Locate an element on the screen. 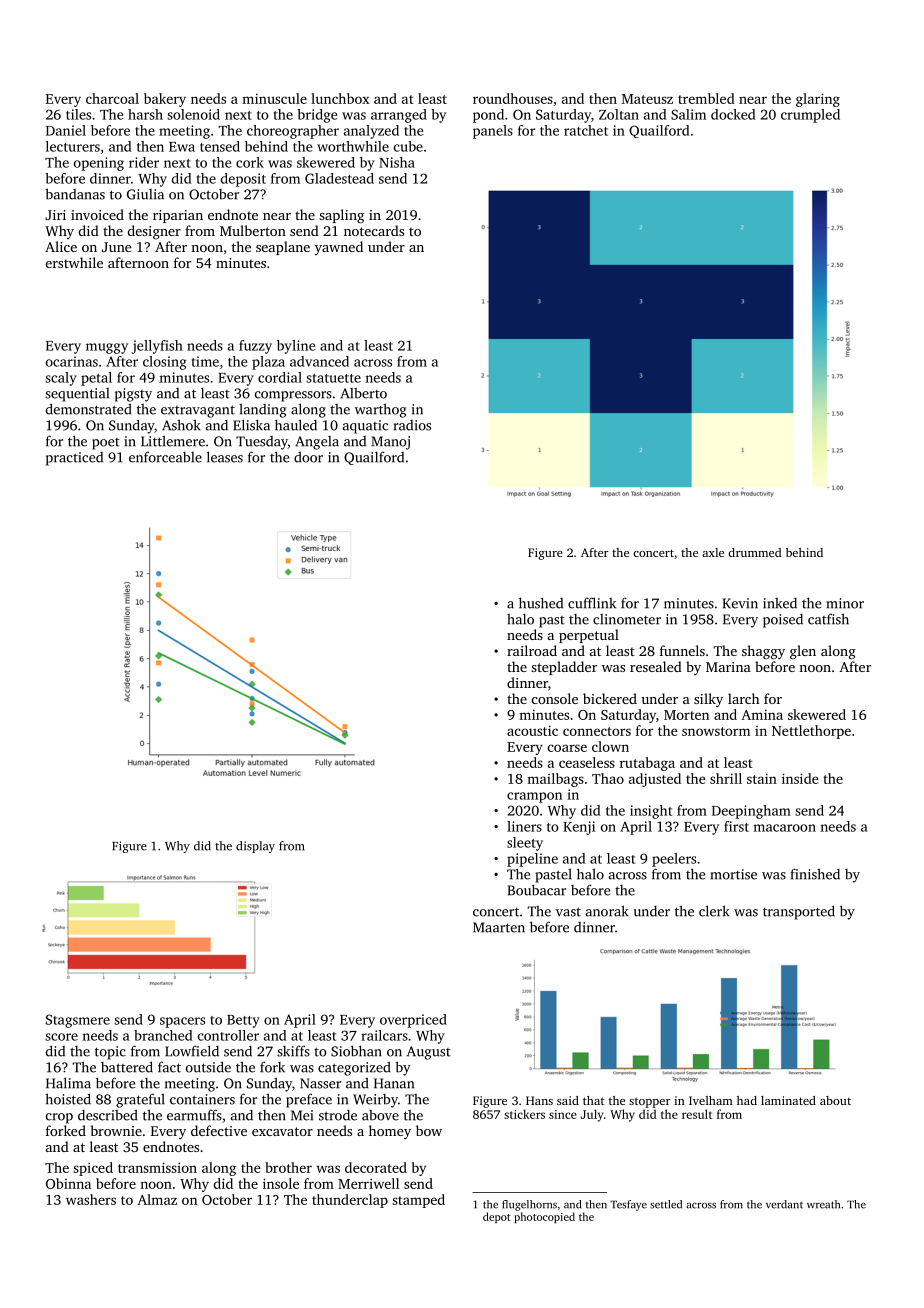  lunchbox is located at coordinates (340, 98).
